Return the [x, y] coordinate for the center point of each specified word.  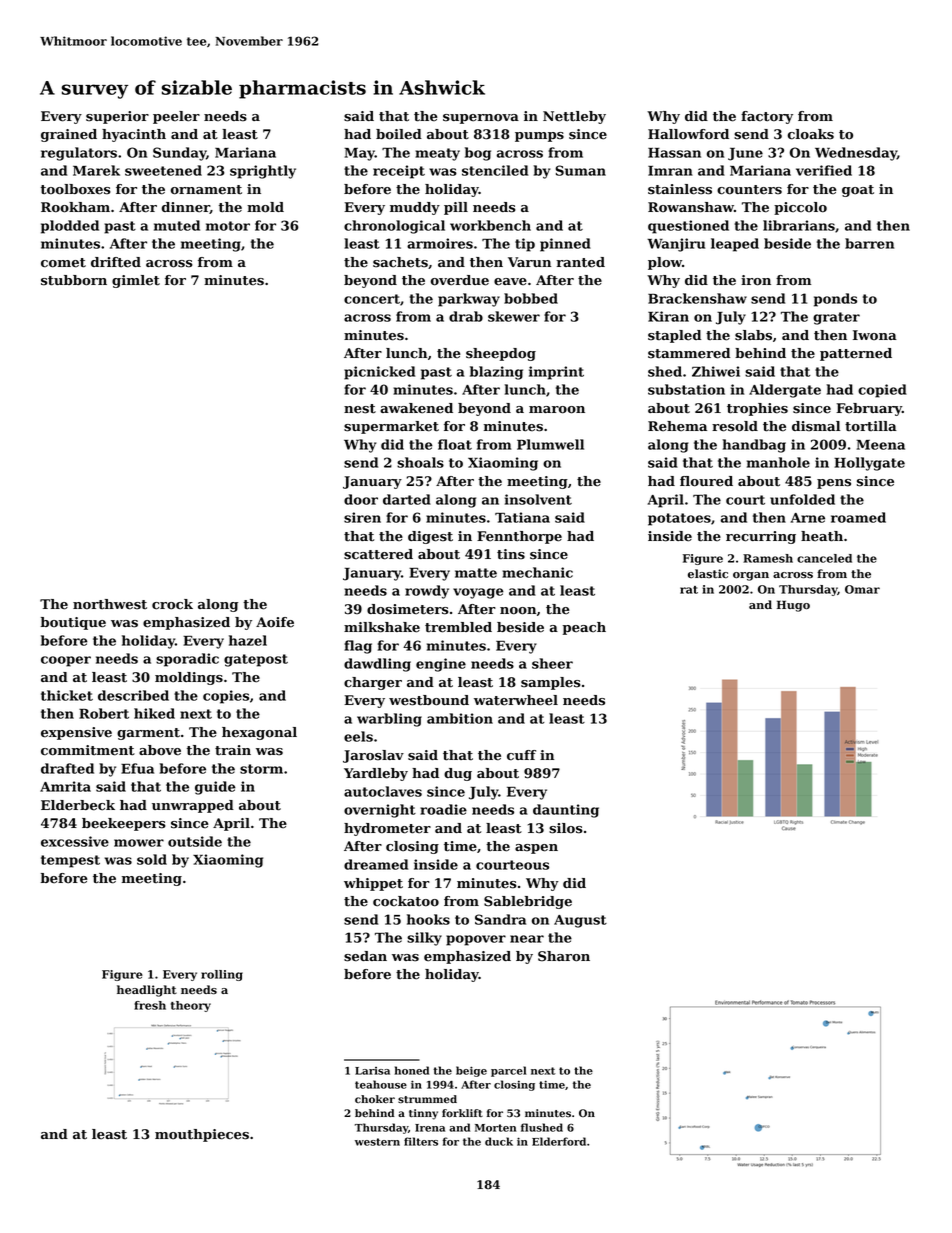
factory [767, 117]
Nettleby [574, 117]
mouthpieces [202, 1135]
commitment [88, 750]
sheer [552, 663]
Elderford [559, 1141]
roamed [858, 517]
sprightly [263, 172]
